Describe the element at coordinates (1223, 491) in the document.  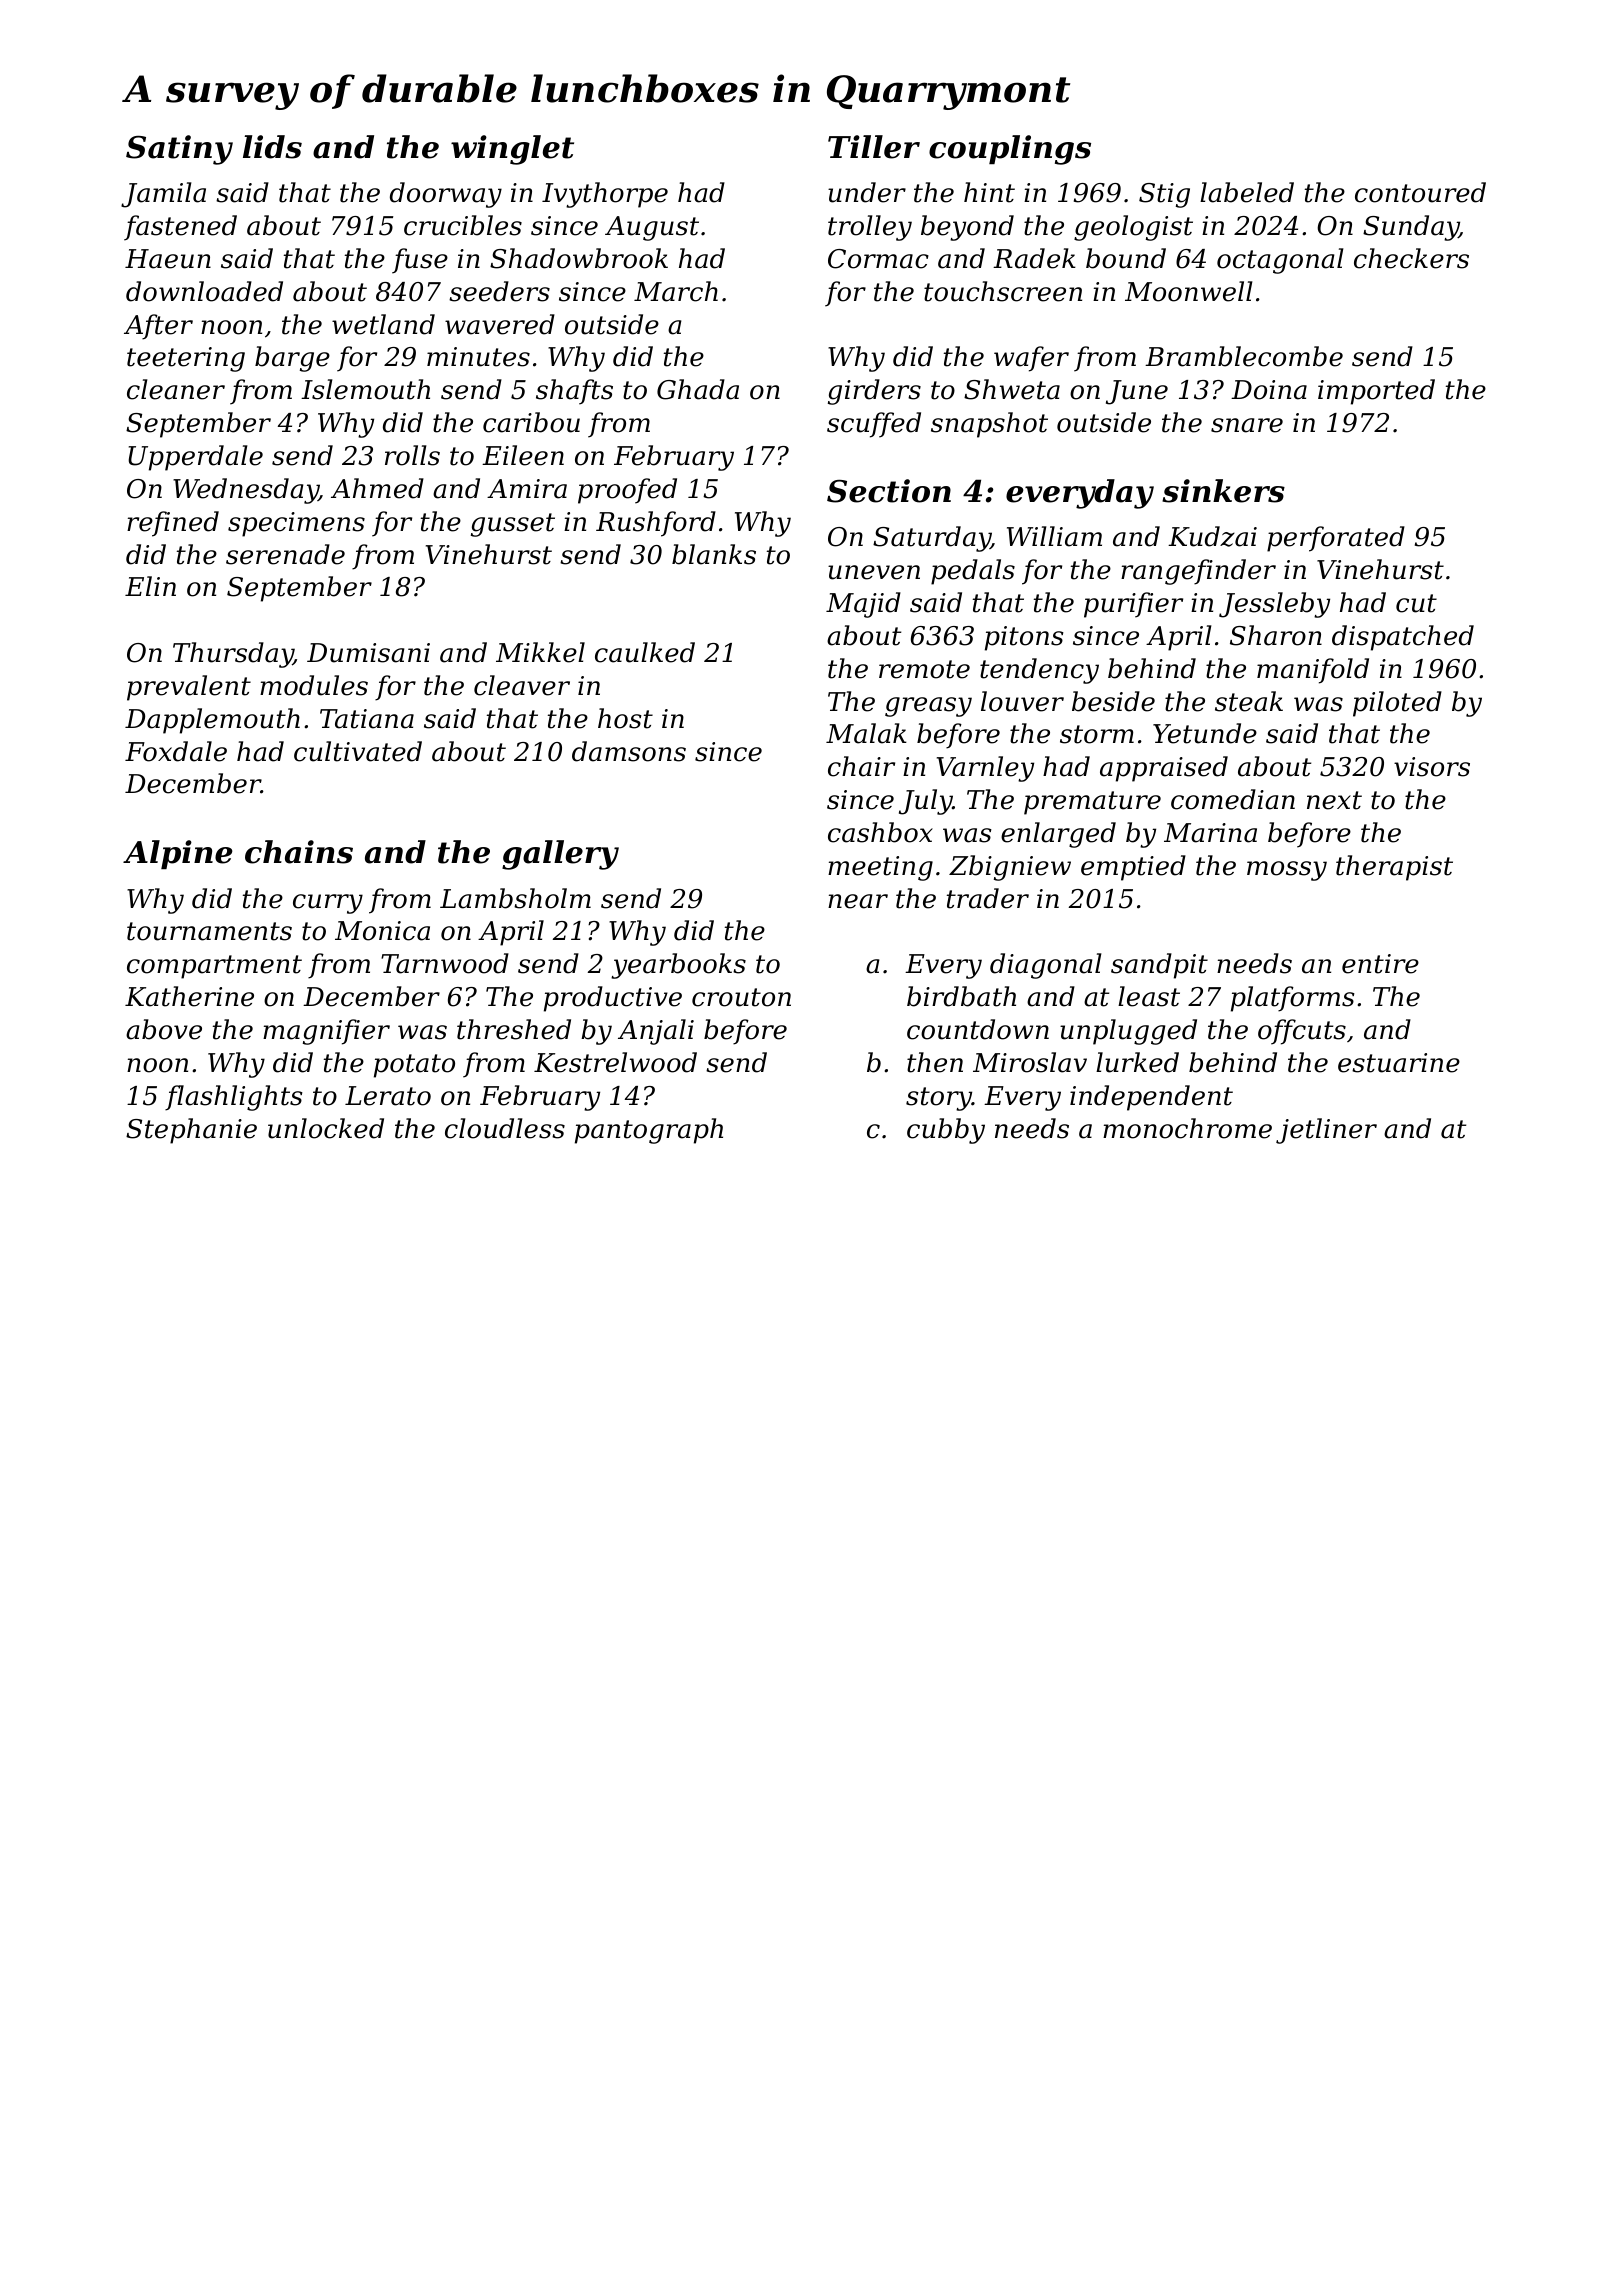
I see `sinkers` at that location.
